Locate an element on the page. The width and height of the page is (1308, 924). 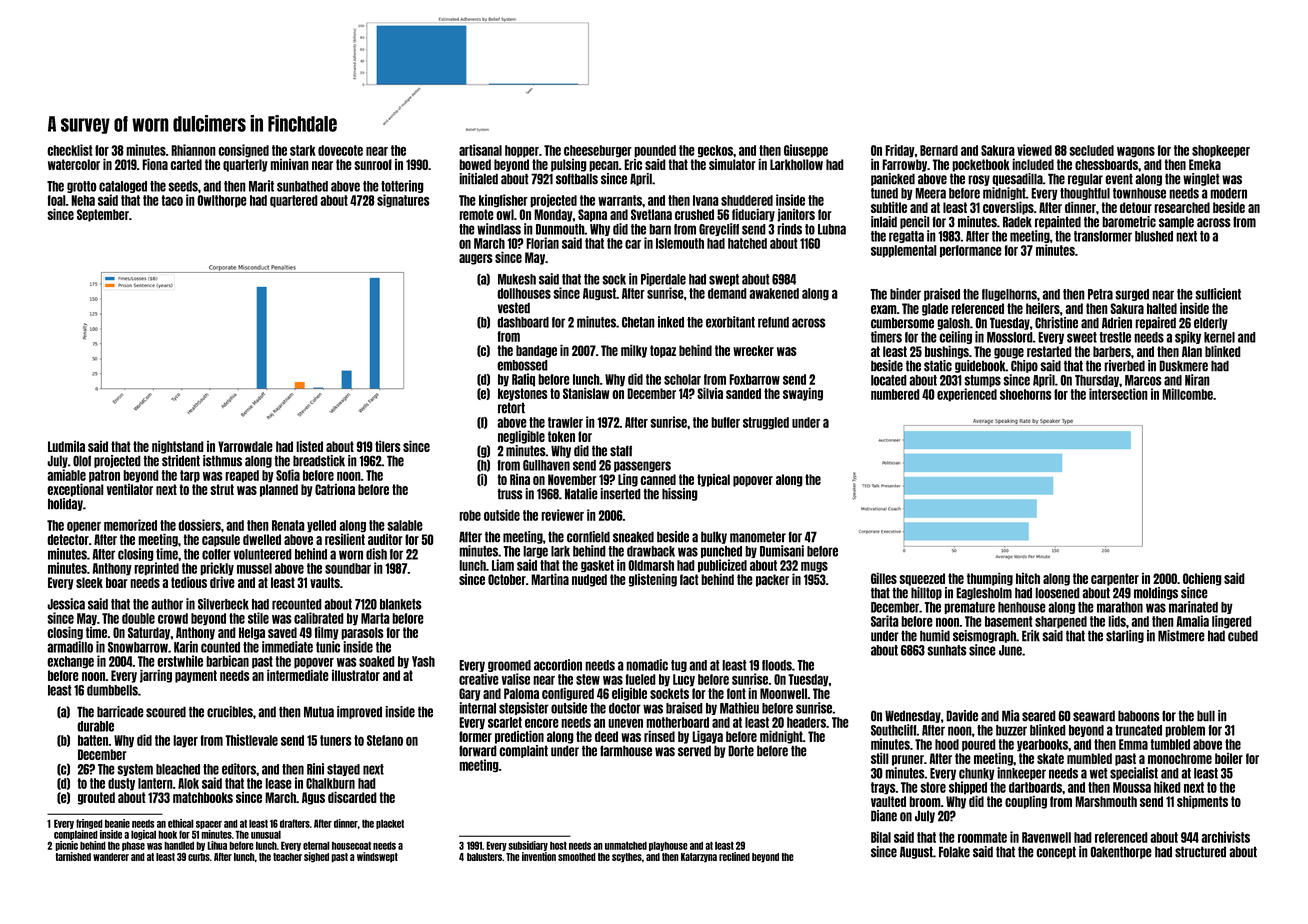
auditor is located at coordinates (385, 539).
